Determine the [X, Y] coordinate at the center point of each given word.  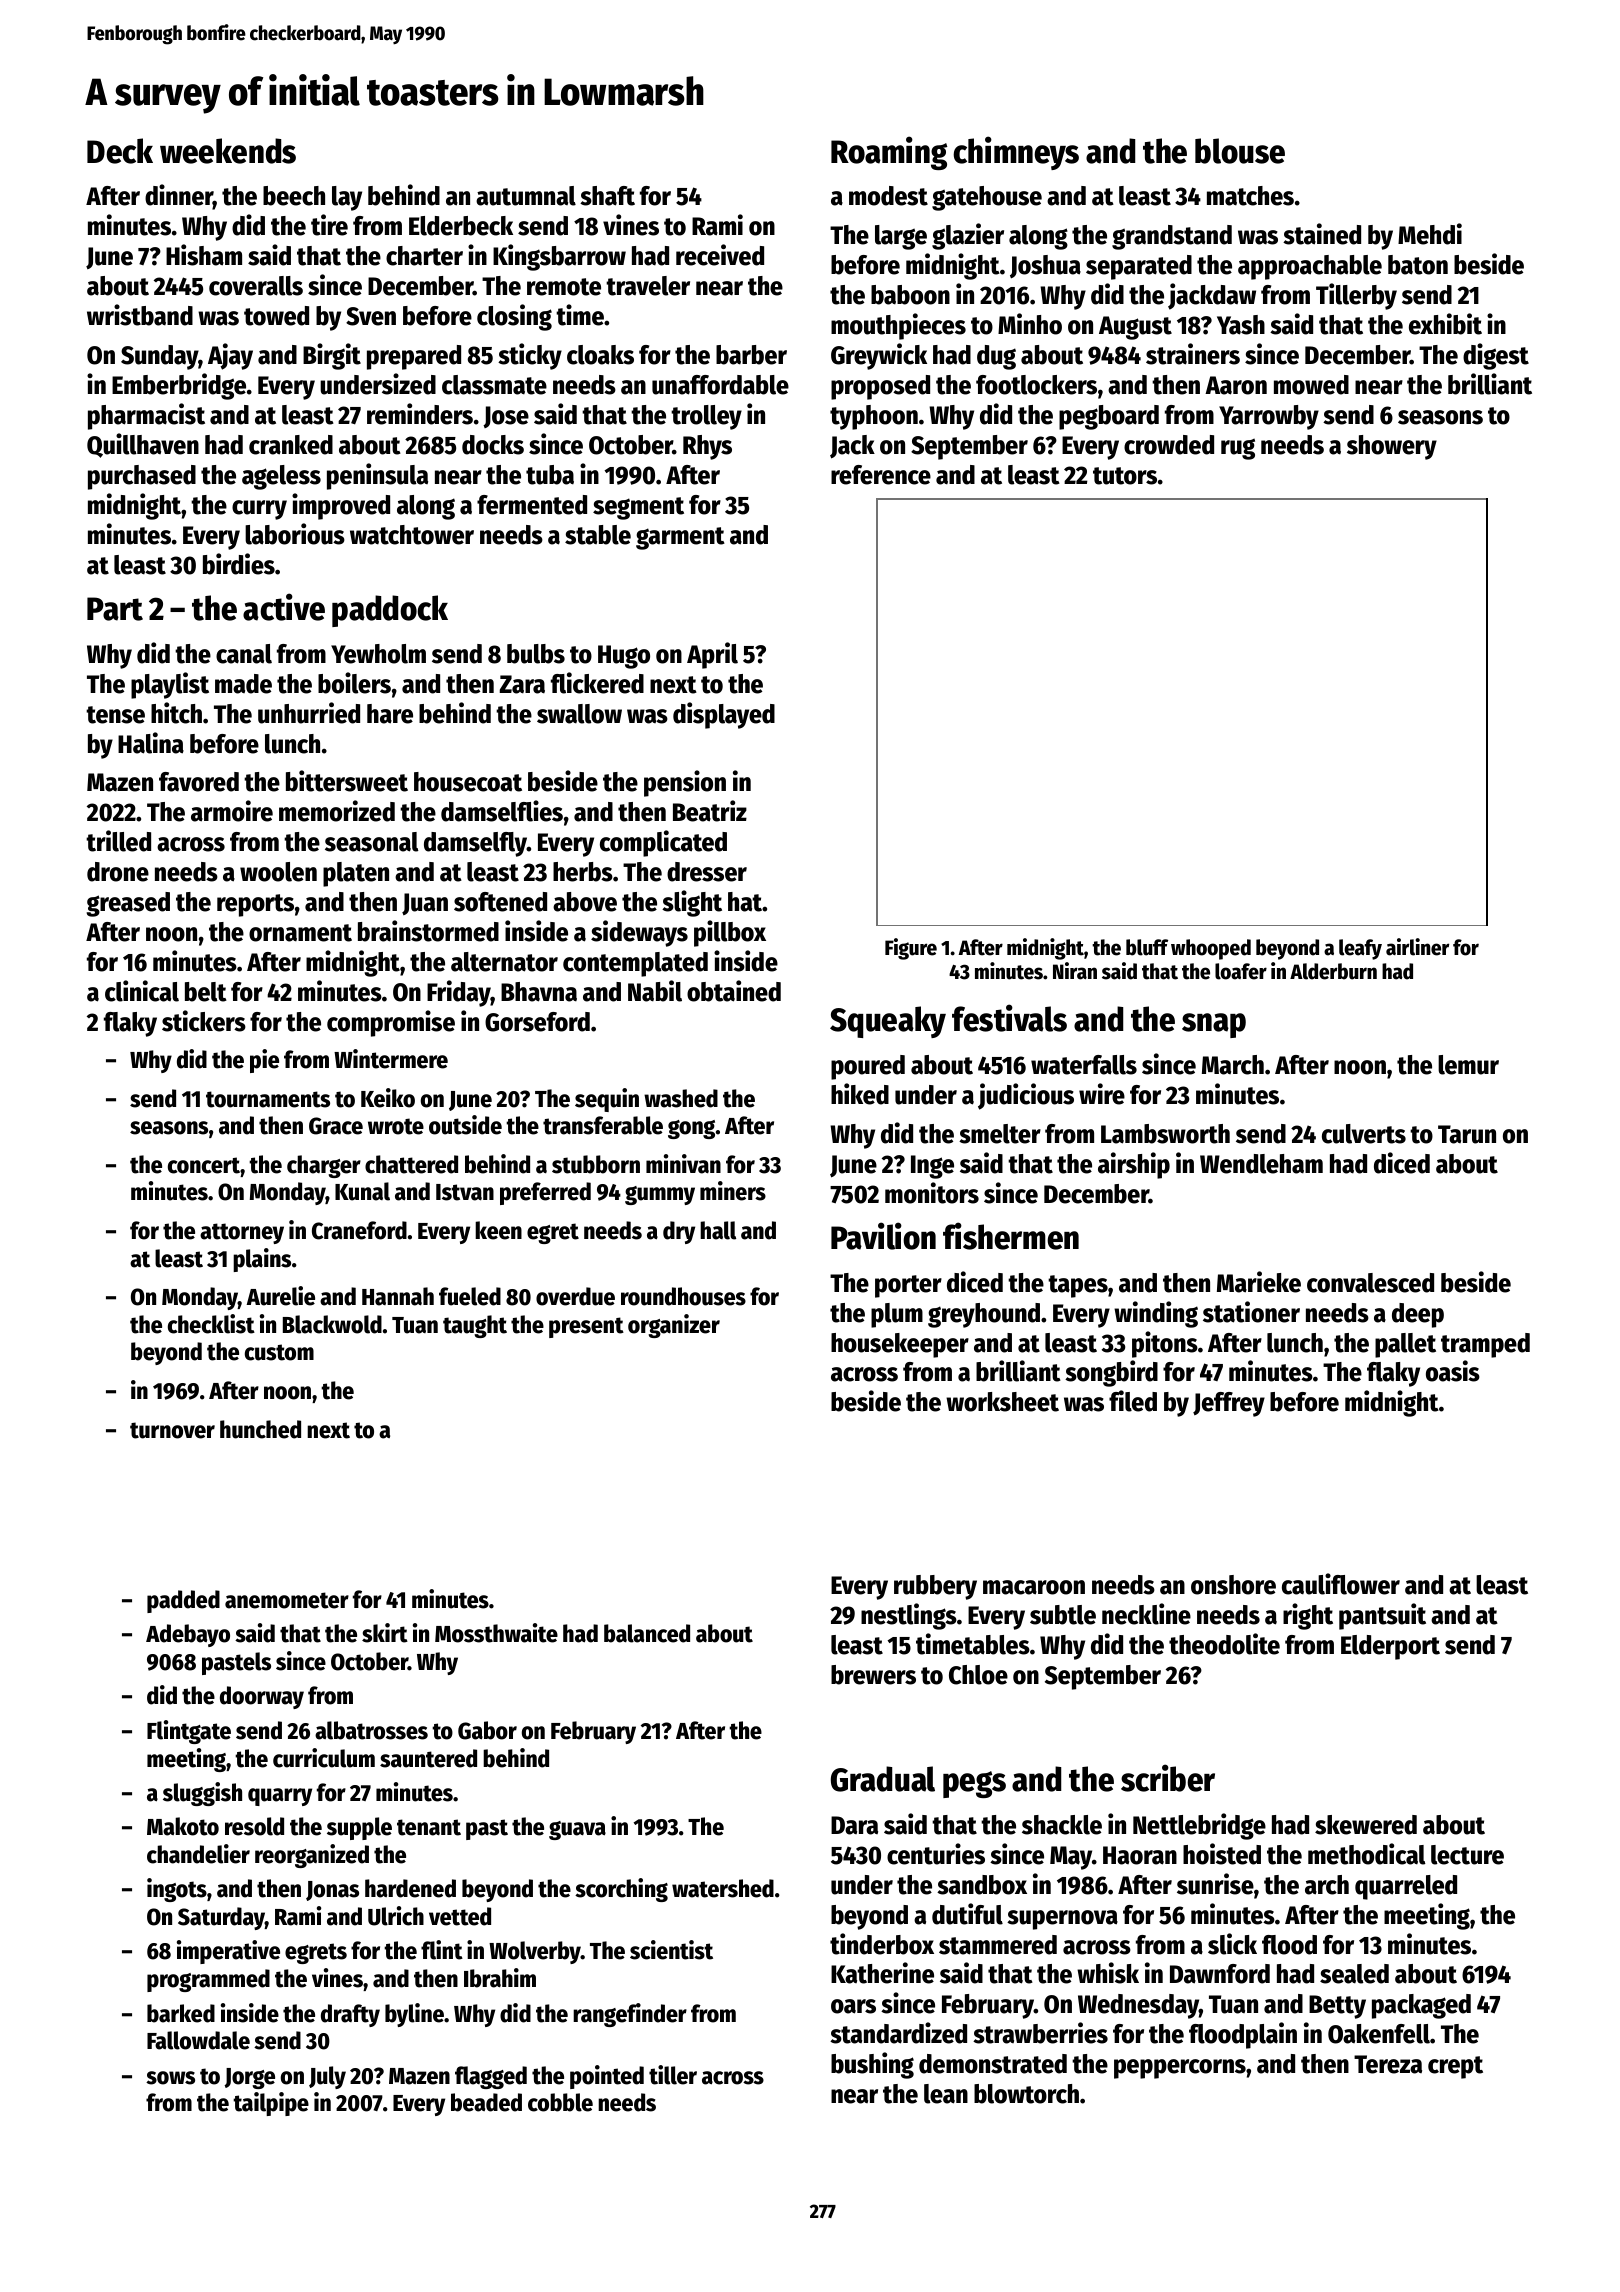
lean [946, 2094]
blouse [1240, 151]
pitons [1165, 1344]
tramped [1485, 1345]
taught [475, 1326]
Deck [120, 151]
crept [1455, 2067]
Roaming [889, 153]
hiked [860, 1094]
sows [170, 2078]
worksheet [1002, 1402]
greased [128, 904]
